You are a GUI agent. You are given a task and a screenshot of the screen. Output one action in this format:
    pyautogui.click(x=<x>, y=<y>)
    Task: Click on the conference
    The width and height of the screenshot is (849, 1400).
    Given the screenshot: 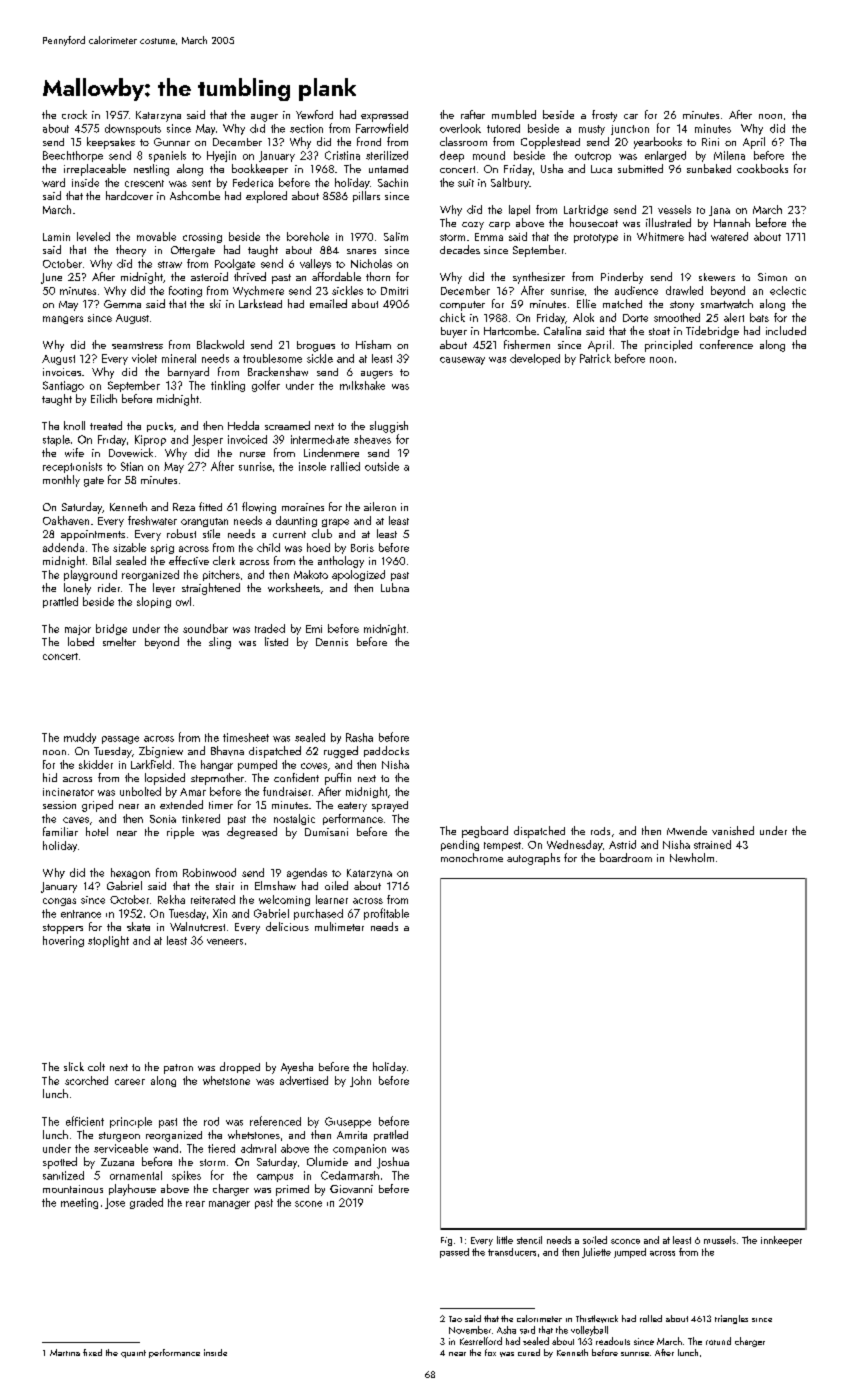 What is the action you would take?
    pyautogui.click(x=726, y=344)
